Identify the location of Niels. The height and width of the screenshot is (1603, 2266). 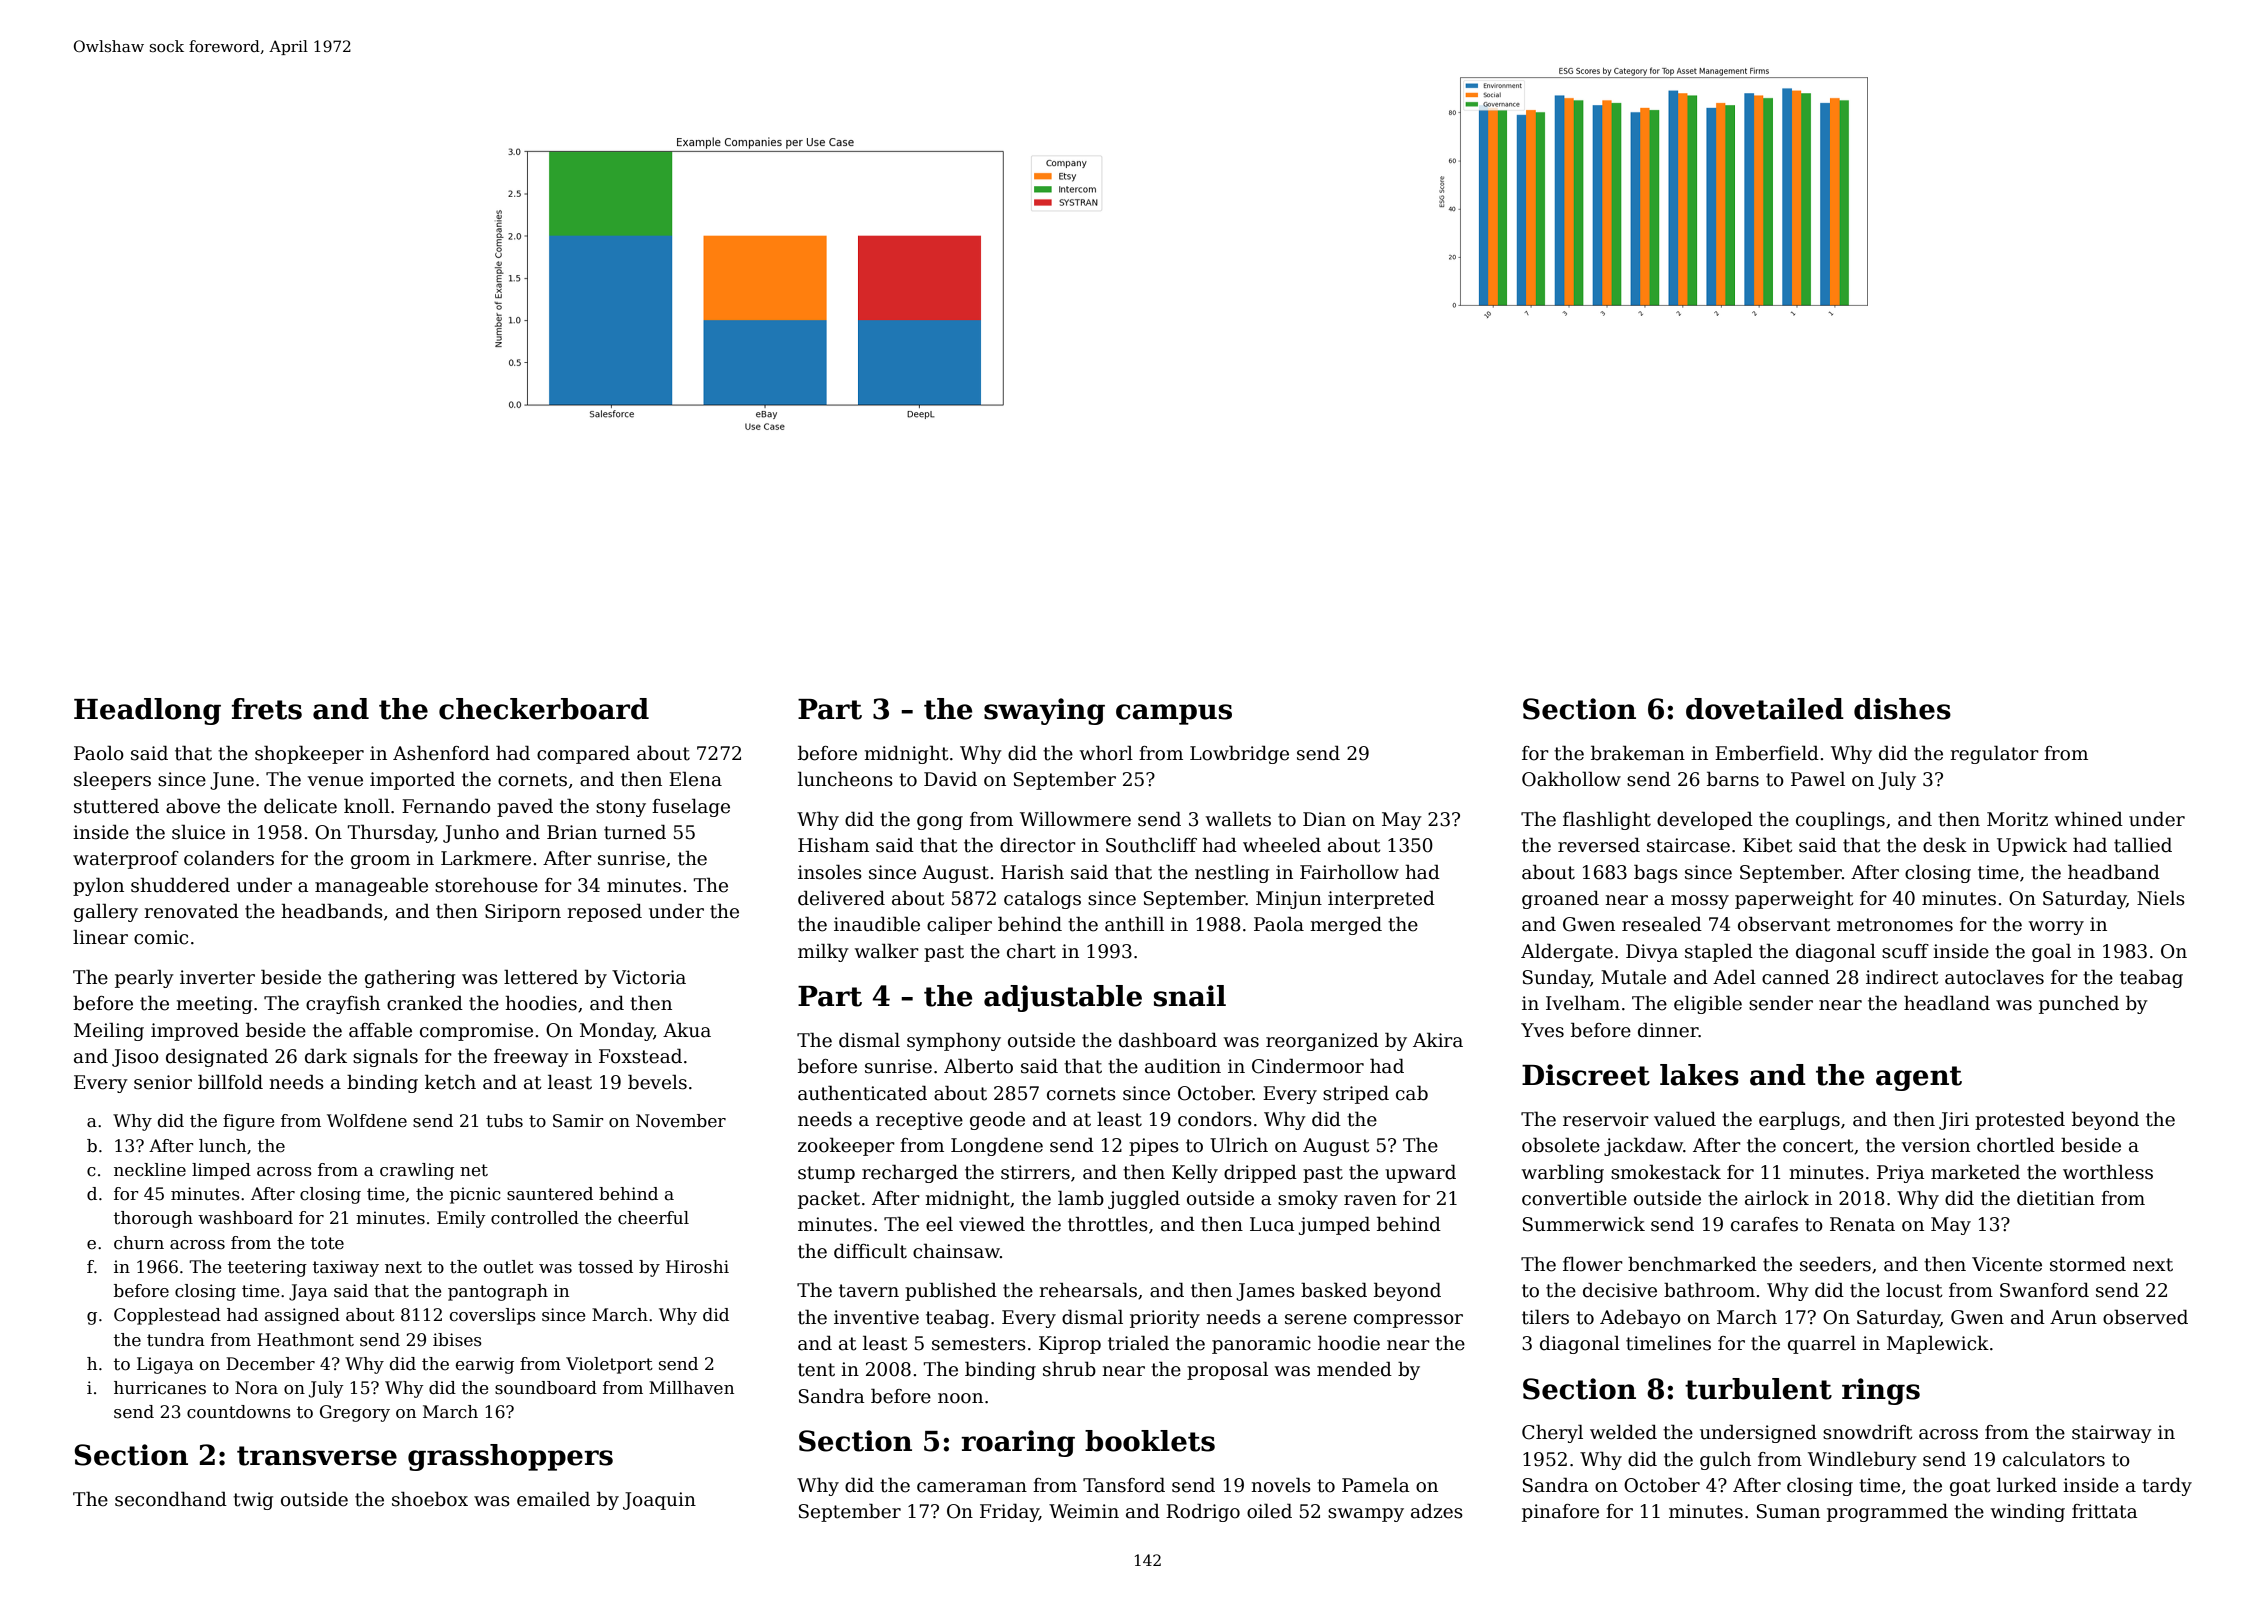
(2161, 898).
